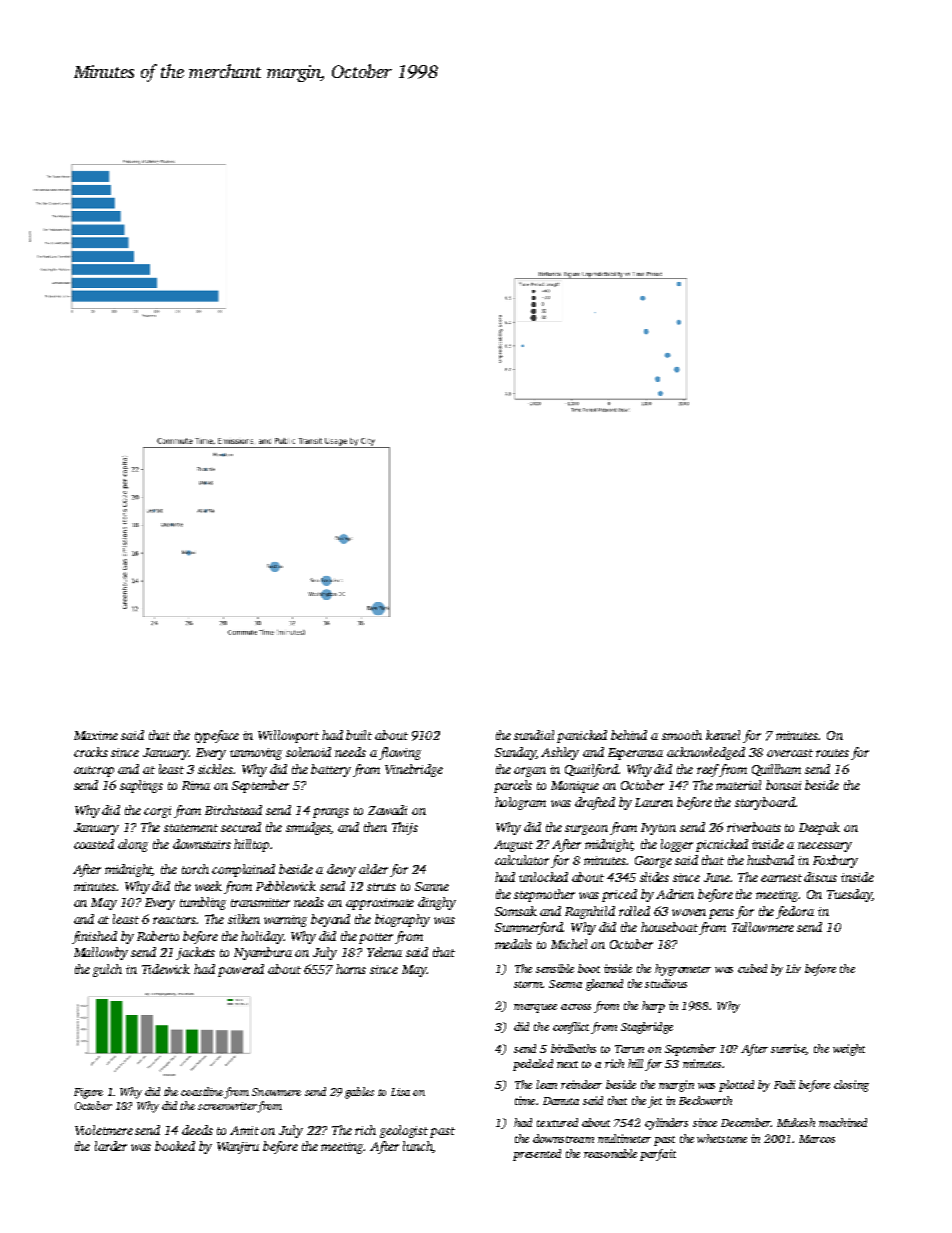 The image size is (952, 1233). I want to click on kennel, so click(723, 735).
